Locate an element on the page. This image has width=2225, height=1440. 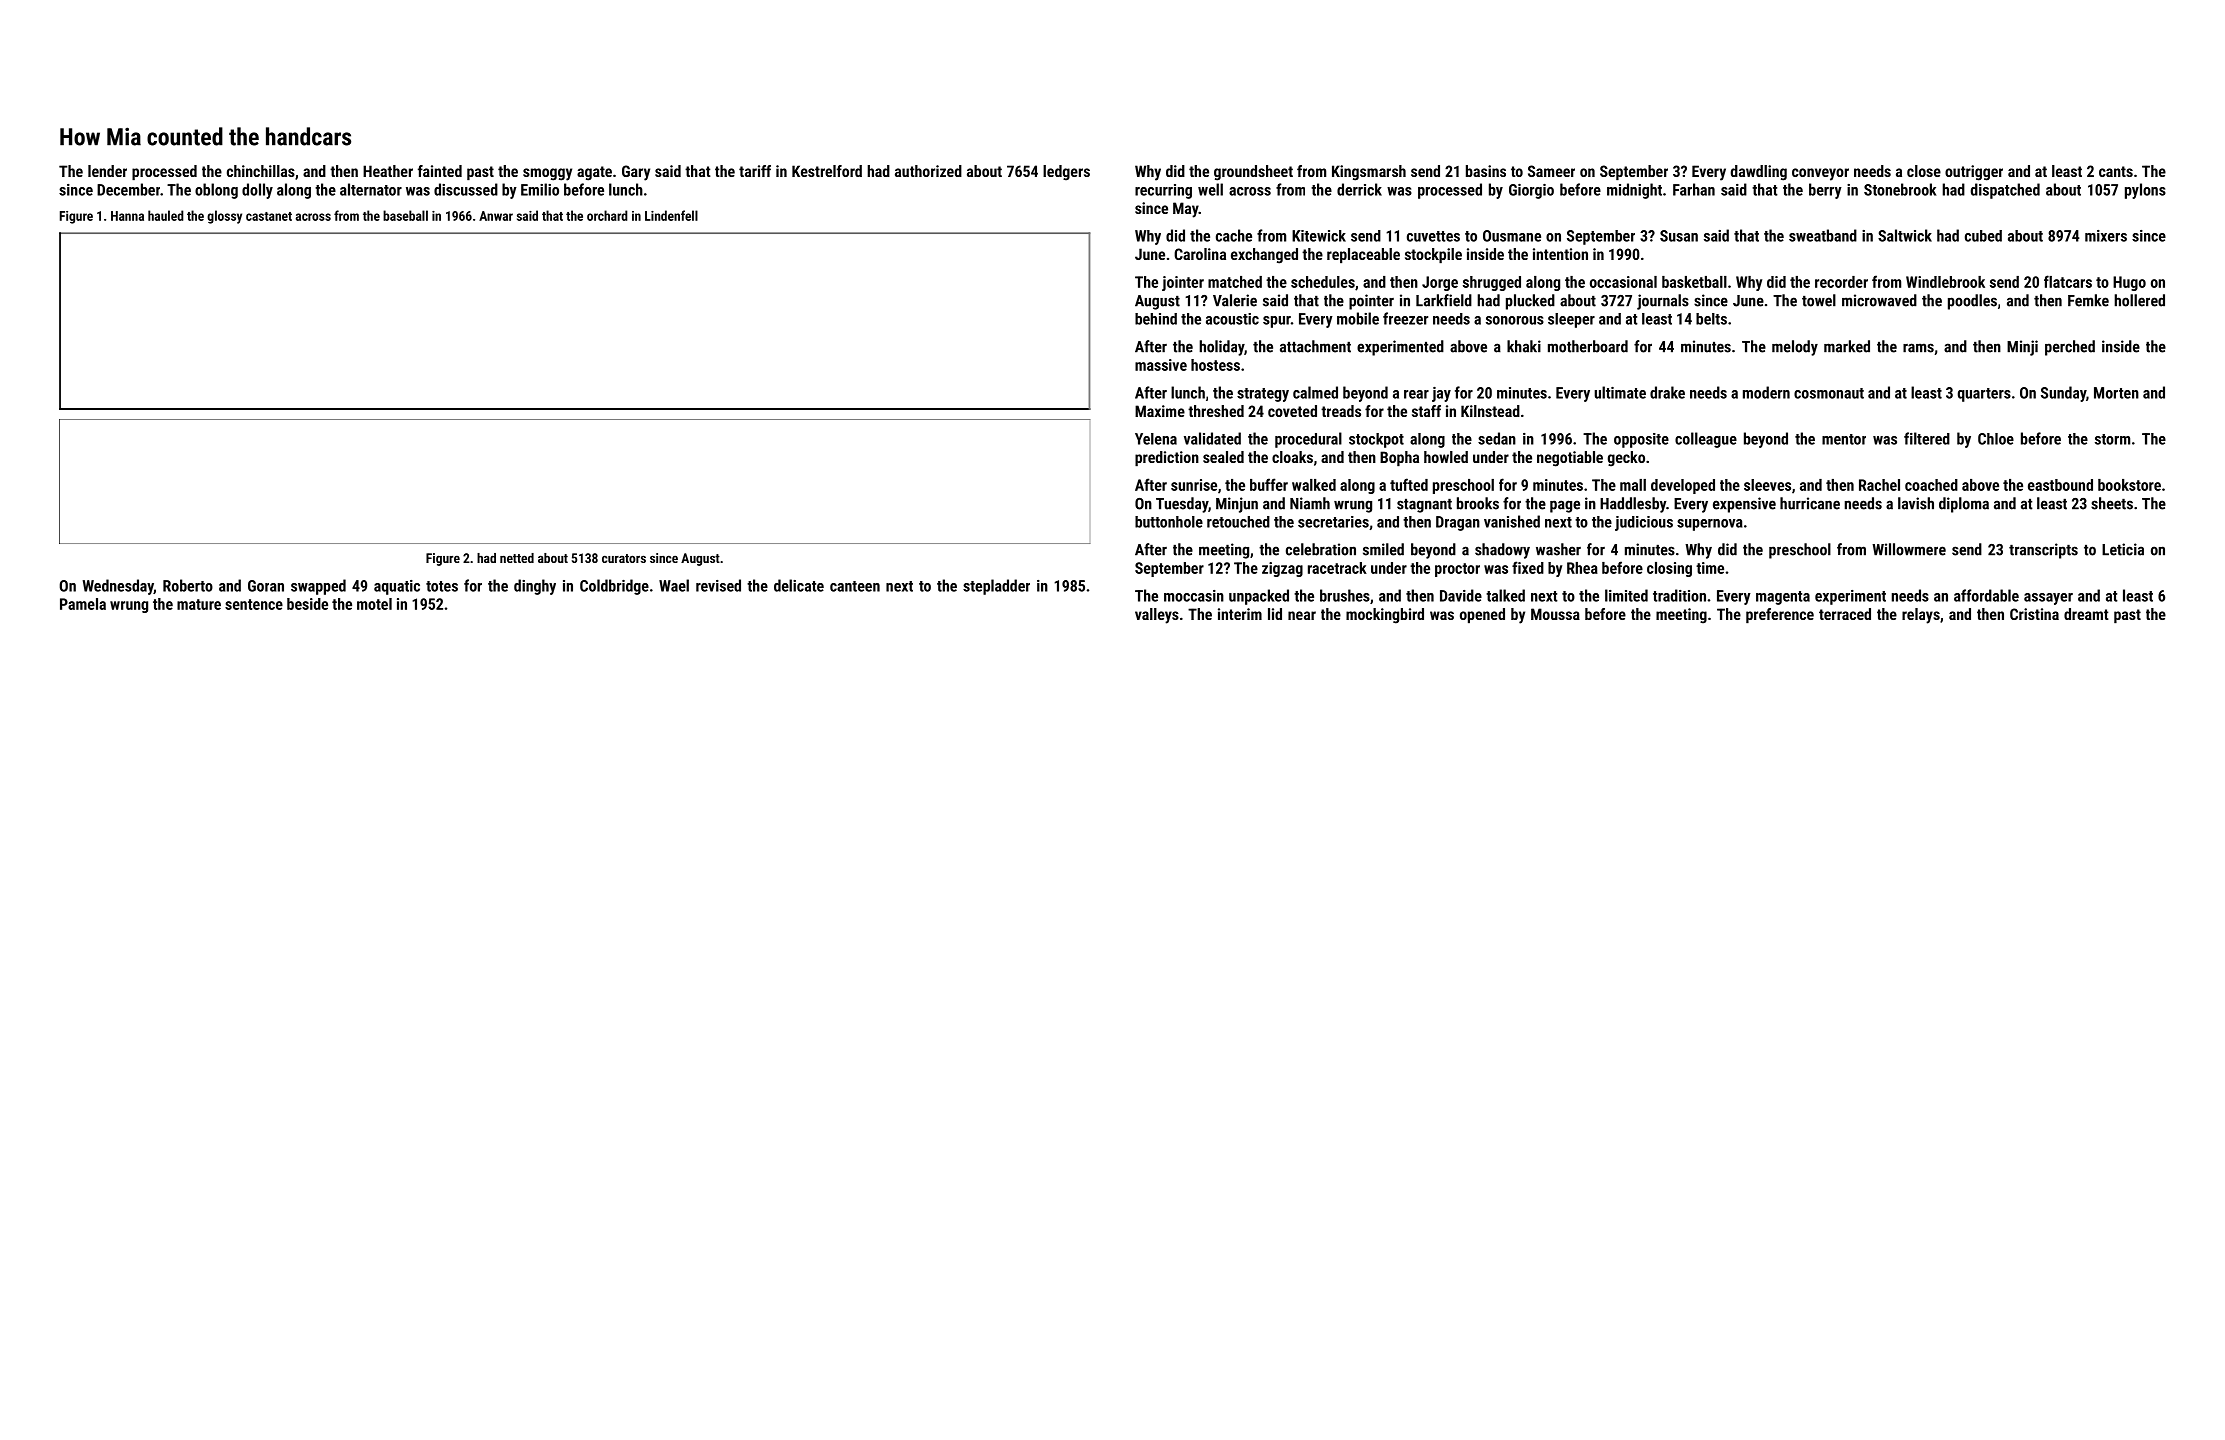
netted is located at coordinates (517, 558).
